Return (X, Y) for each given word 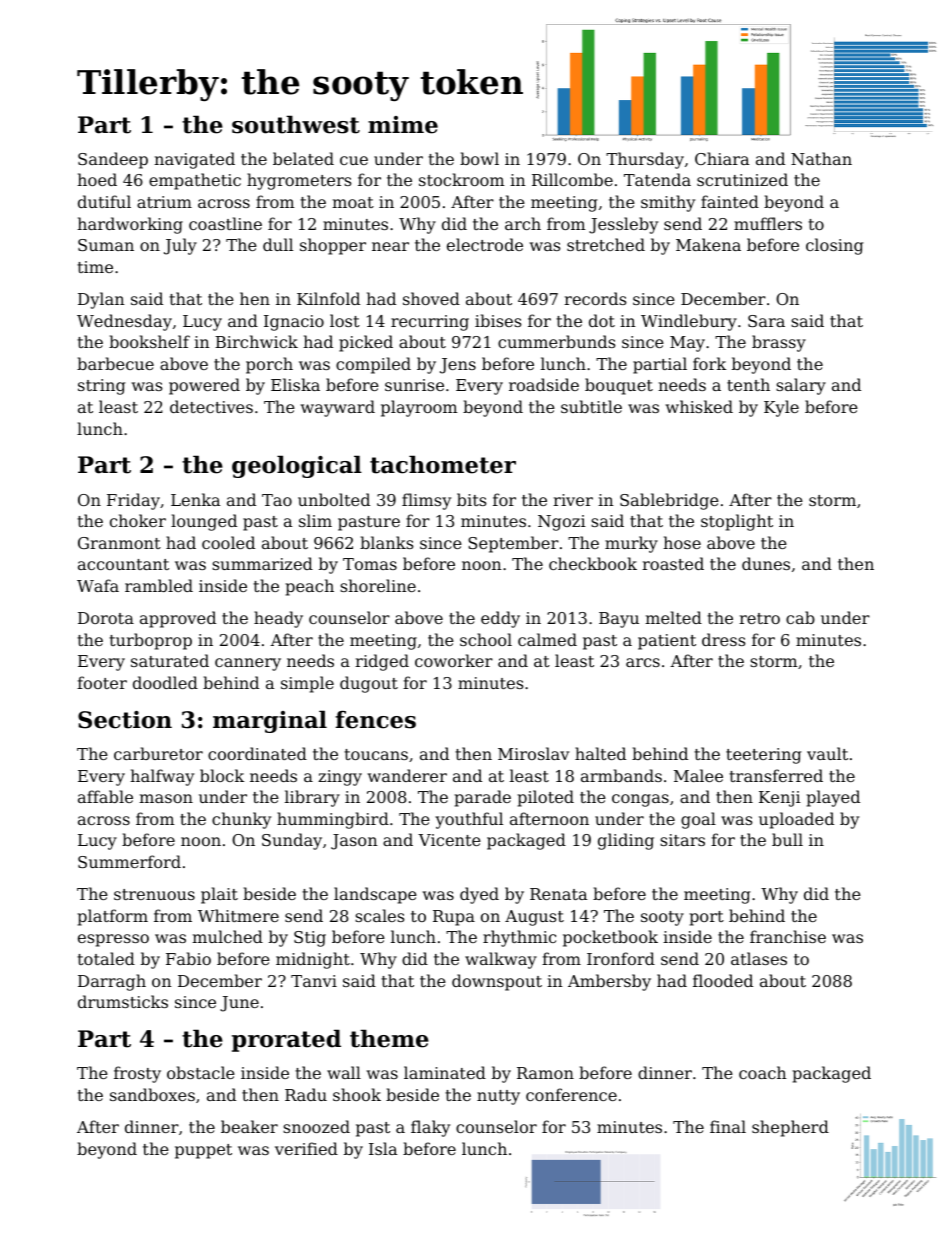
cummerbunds (556, 341)
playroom (419, 408)
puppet (203, 1151)
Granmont (119, 543)
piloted (545, 798)
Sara (766, 321)
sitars (682, 840)
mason (166, 798)
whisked (699, 406)
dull (278, 244)
